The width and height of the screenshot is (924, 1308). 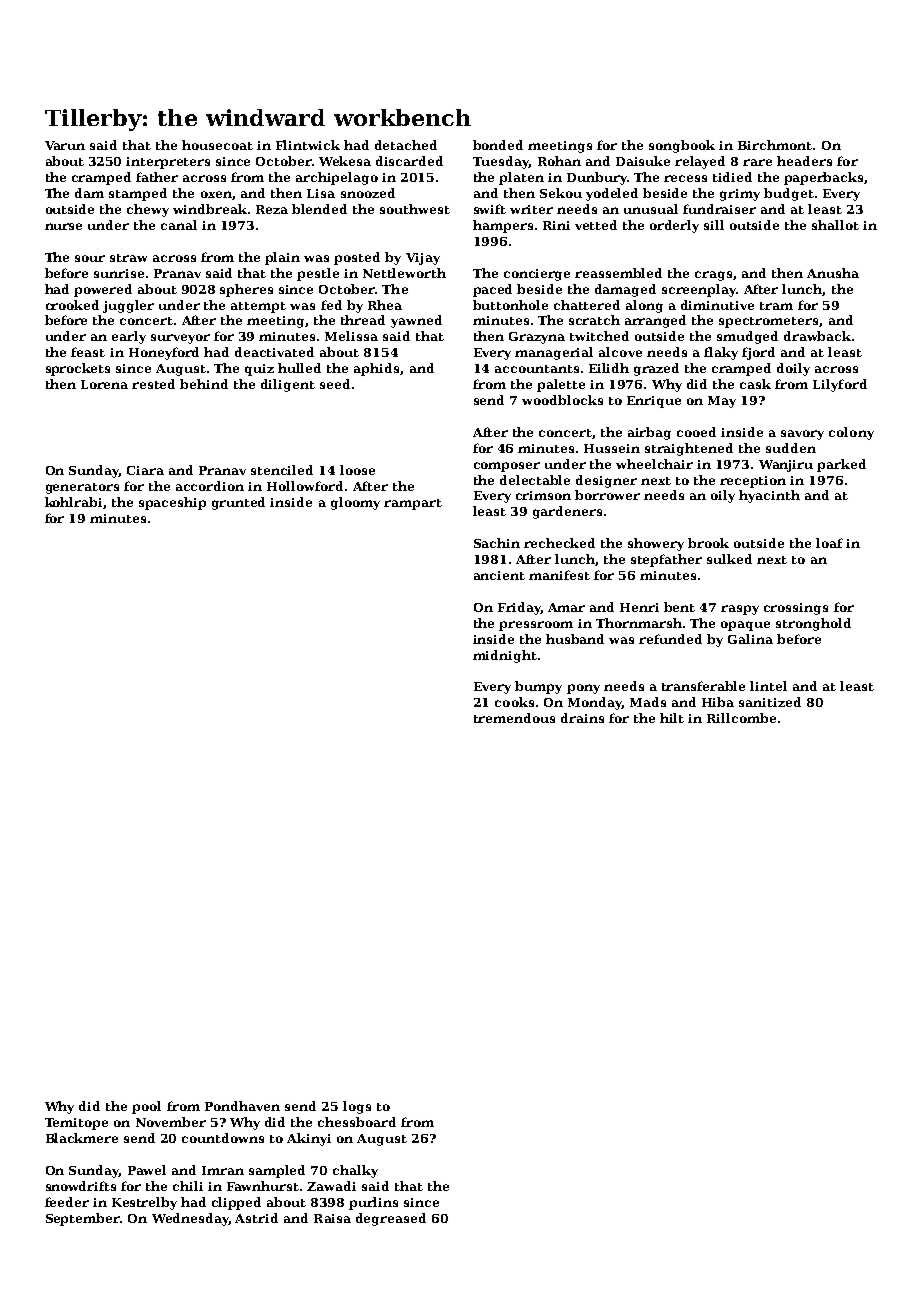 What do you see at coordinates (775, 145) in the screenshot?
I see `Birchmont` at bounding box center [775, 145].
